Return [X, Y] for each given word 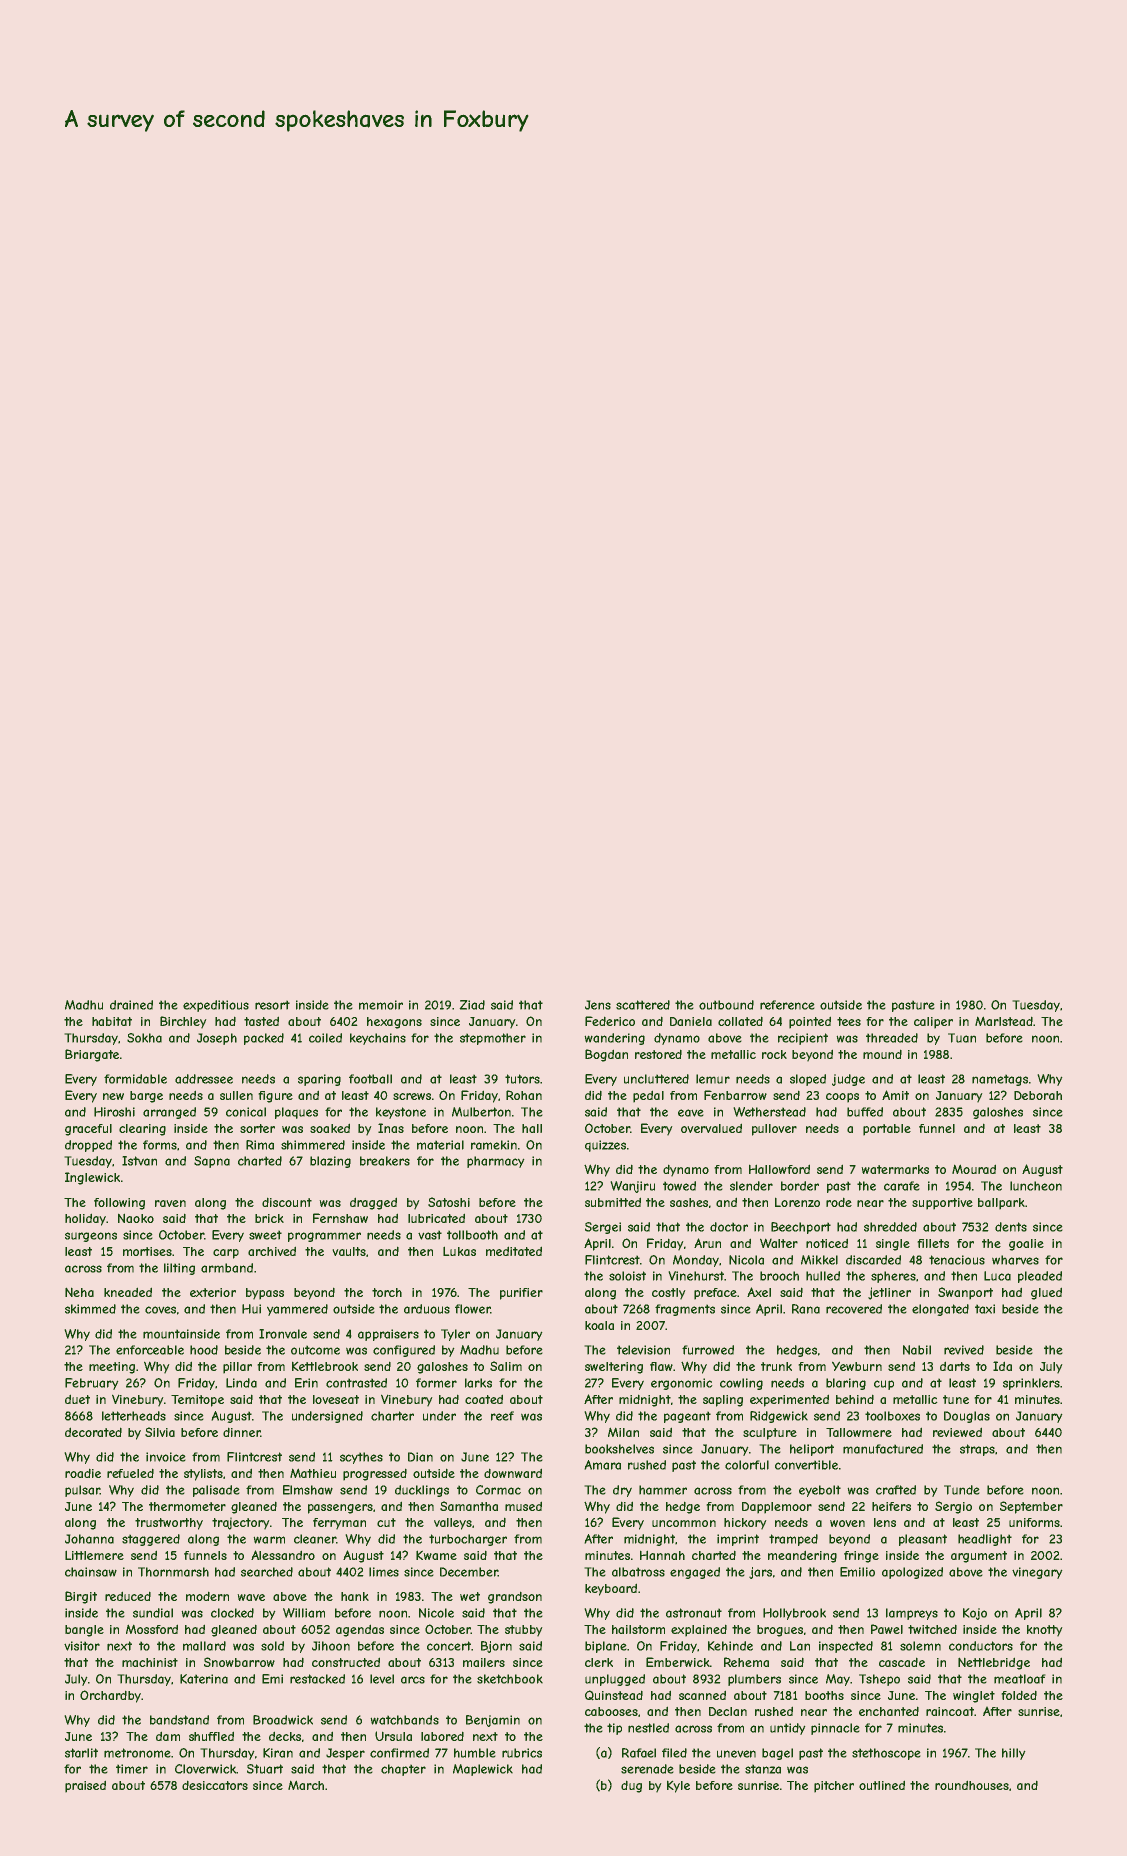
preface [715, 1294]
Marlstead [1004, 1021]
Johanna [89, 1539]
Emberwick [678, 1662]
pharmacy [496, 1162]
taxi [985, 1309]
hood [204, 1350]
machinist [150, 1662]
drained [131, 1005]
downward [513, 1473]
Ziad [472, 1005]
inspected [846, 1647]
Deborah [1038, 1095]
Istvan [139, 1161]
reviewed [957, 1432]
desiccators [215, 1785]
